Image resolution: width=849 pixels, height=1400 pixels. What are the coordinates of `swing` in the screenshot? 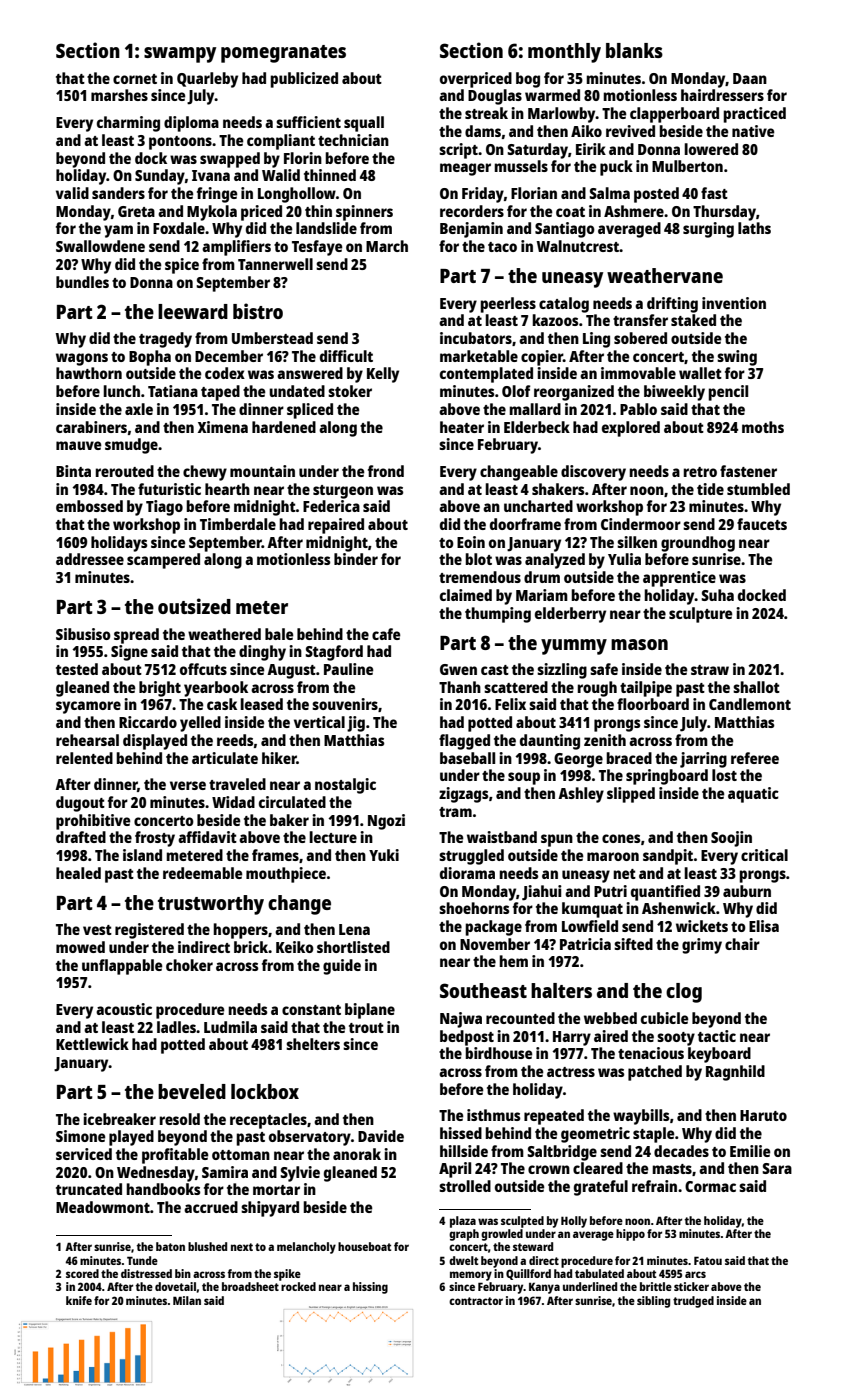 It's located at (737, 358).
